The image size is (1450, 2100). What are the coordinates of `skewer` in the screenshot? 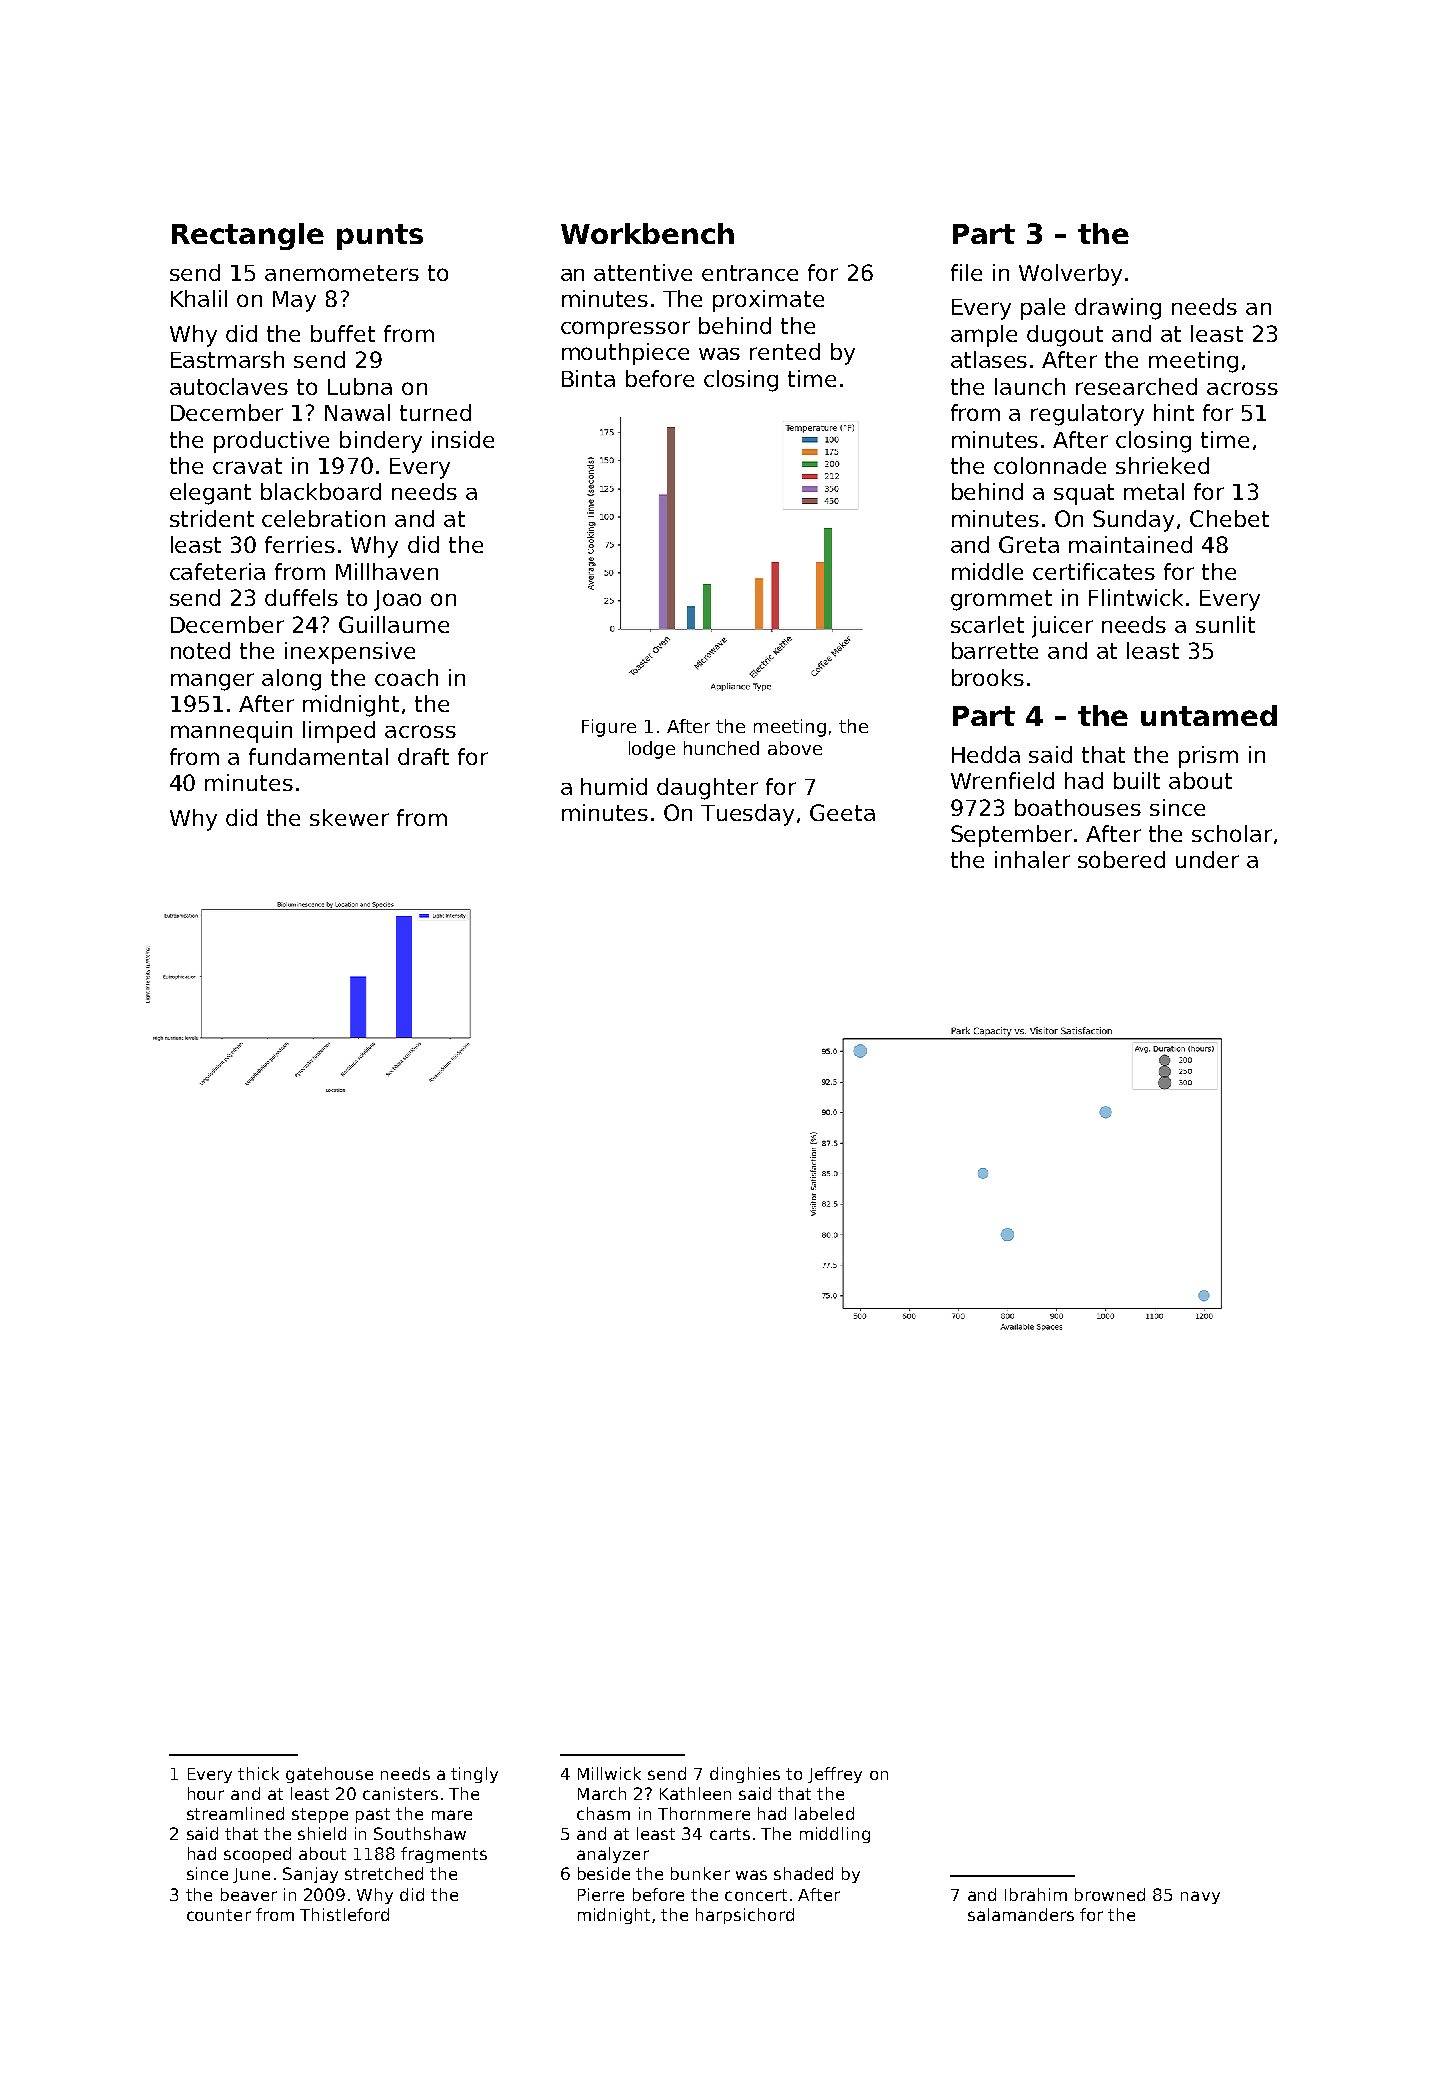 It's located at (349, 817).
